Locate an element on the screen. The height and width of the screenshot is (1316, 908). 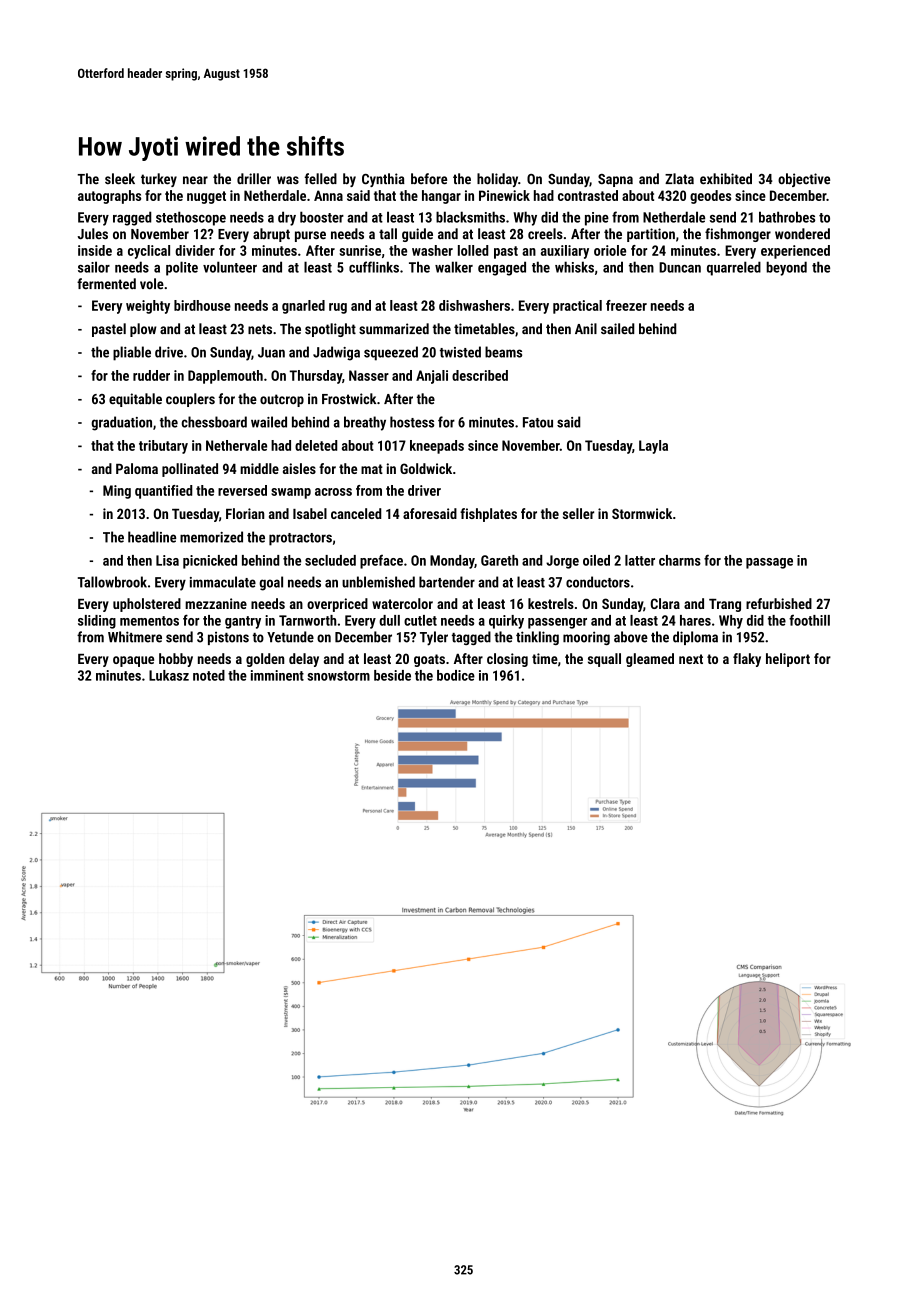
fishplates is located at coordinates (488, 515).
